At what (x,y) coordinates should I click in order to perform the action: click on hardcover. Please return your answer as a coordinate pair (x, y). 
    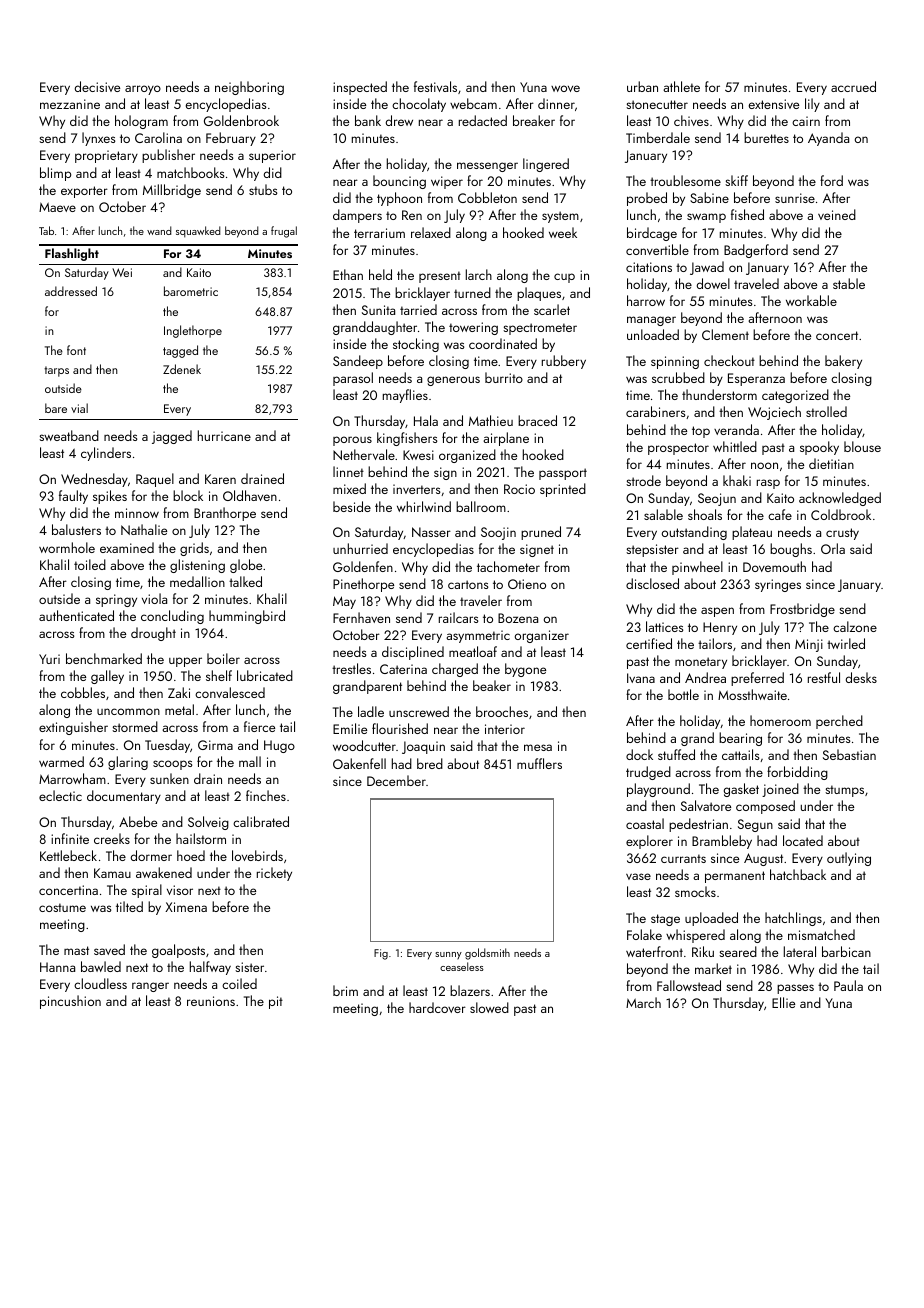
    Looking at the image, I should click on (437, 1007).
